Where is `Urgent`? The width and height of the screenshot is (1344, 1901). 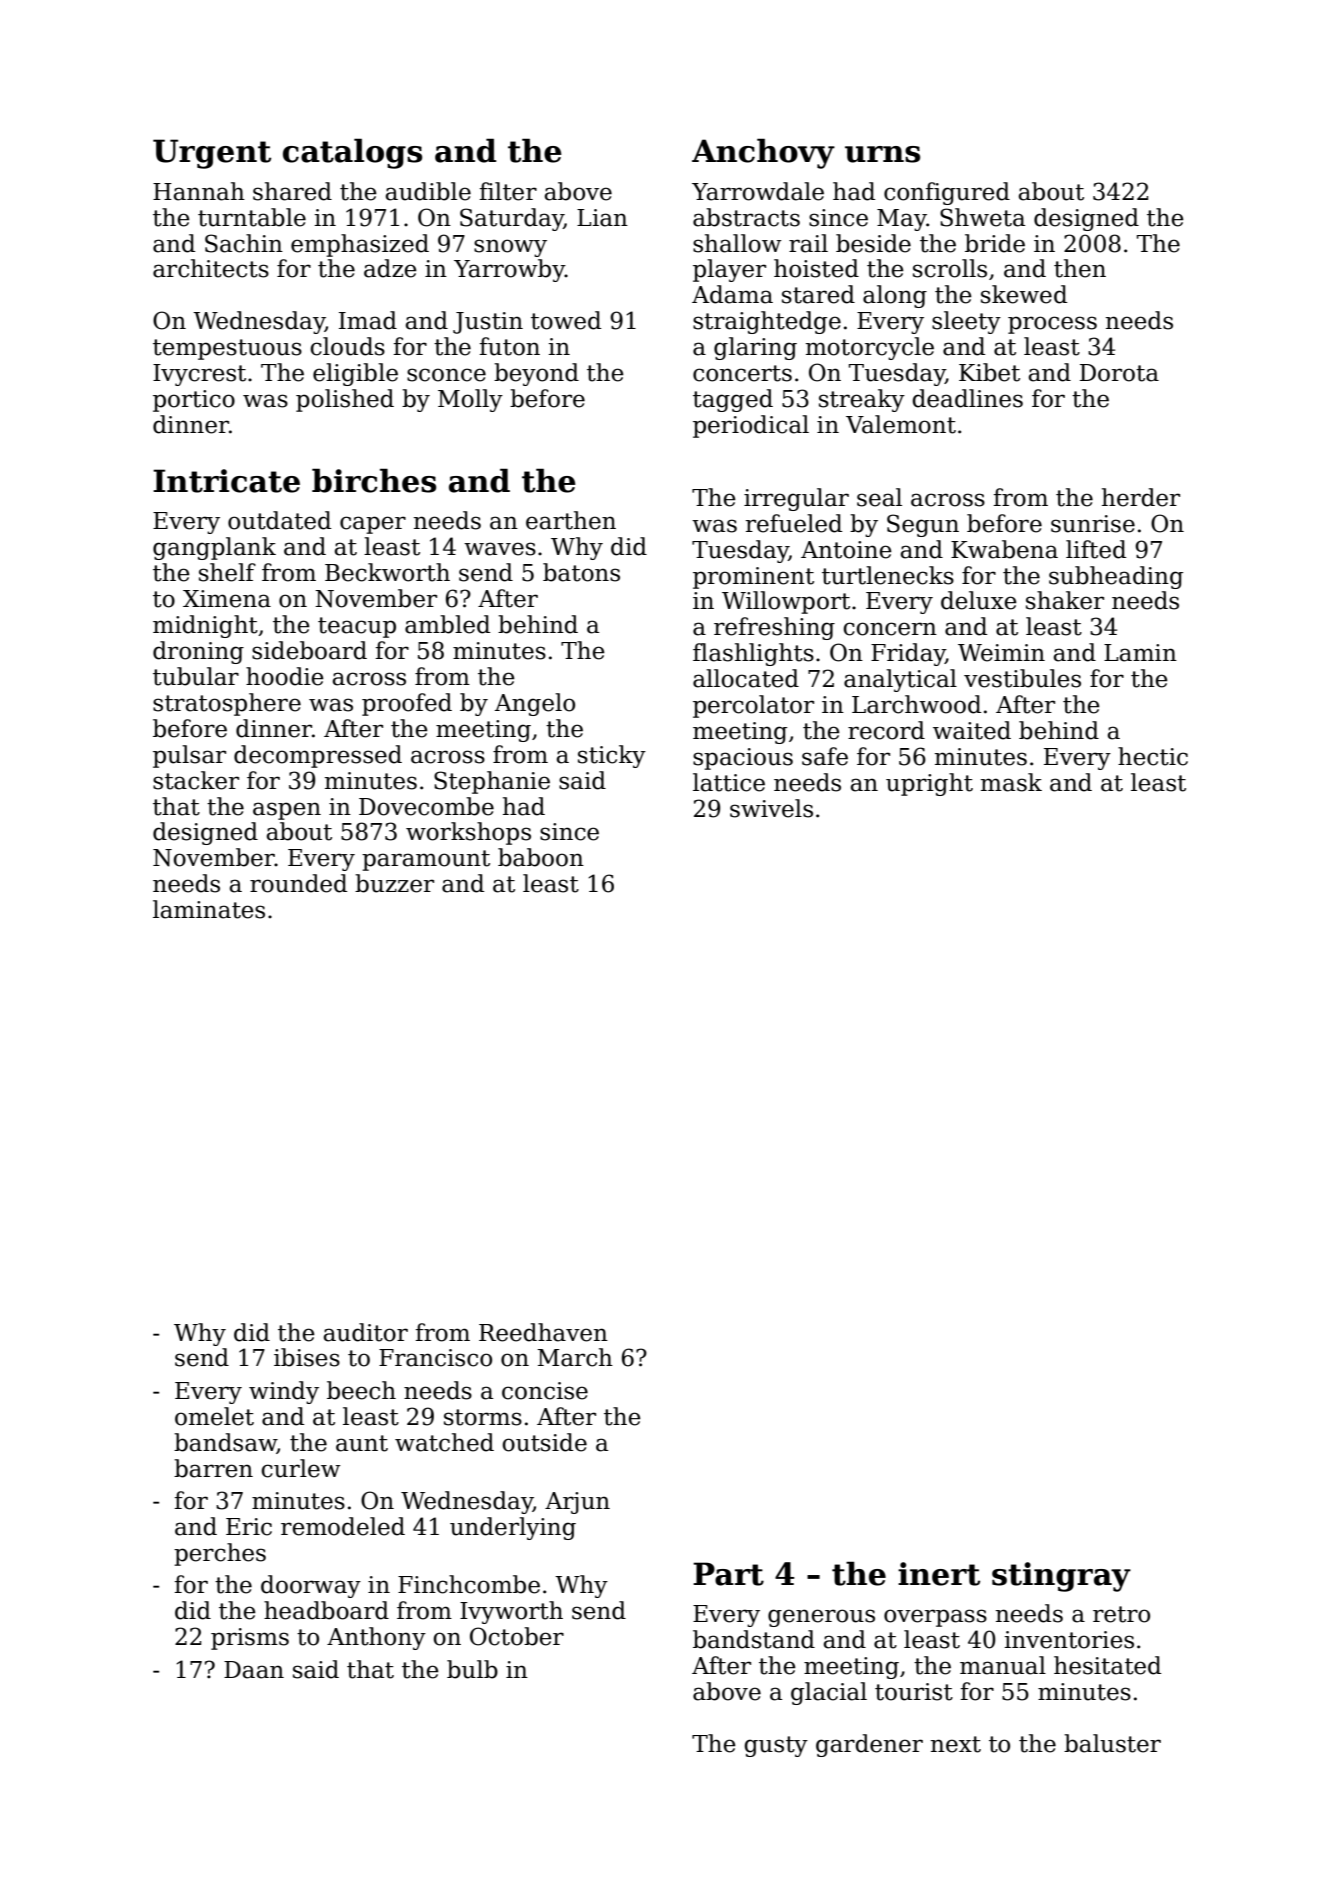 Urgent is located at coordinates (212, 154).
